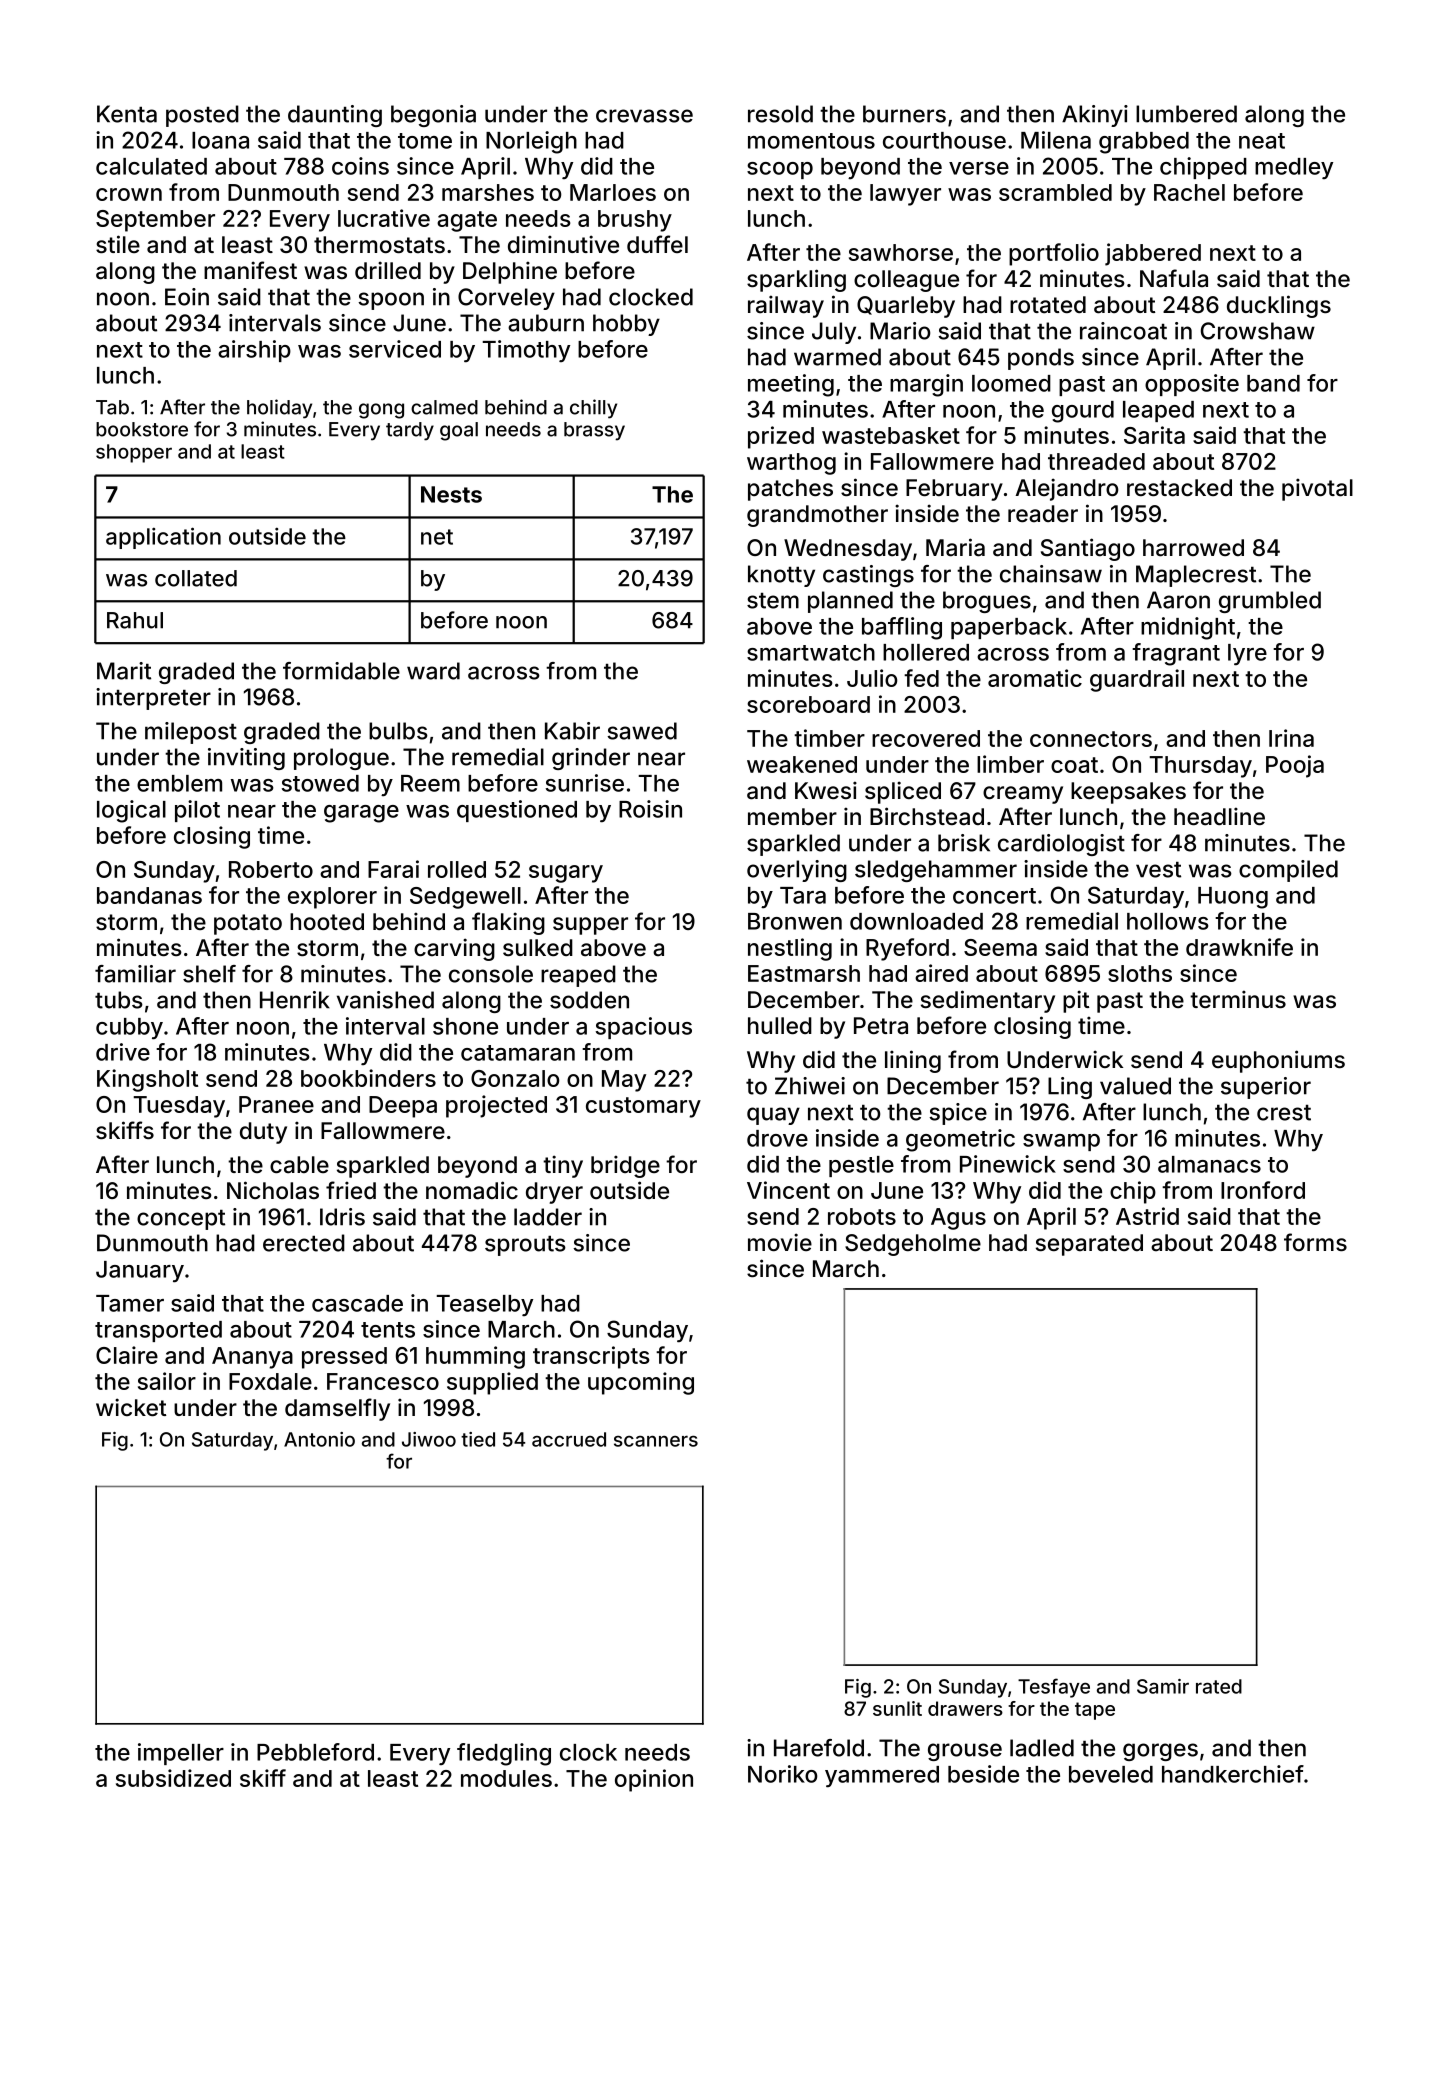 This screenshot has height=2100, width=1450. I want to click on pivotal, so click(1317, 489).
